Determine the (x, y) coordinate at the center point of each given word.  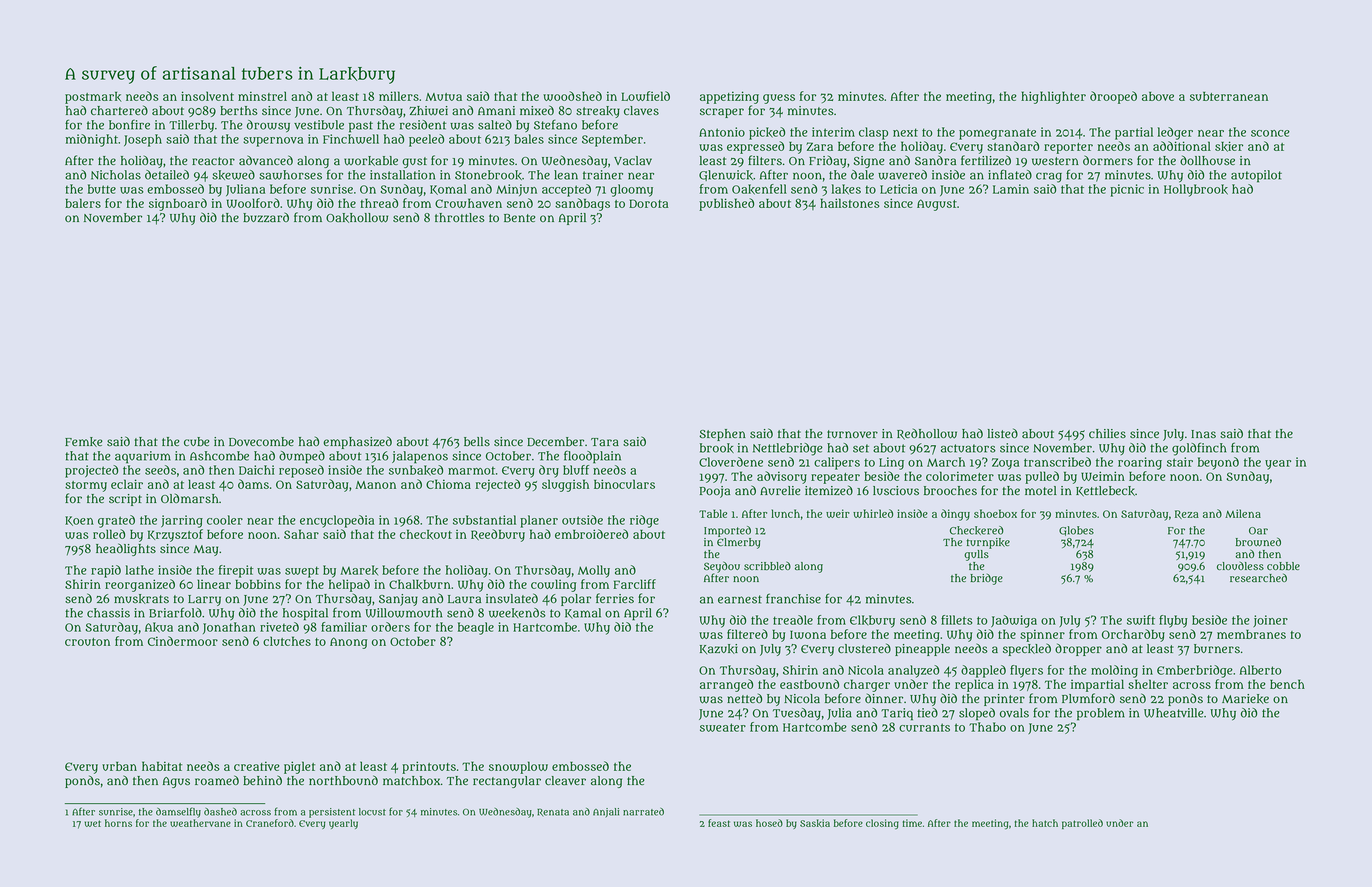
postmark (93, 98)
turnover (852, 434)
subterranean (1229, 96)
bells (477, 441)
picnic (1127, 190)
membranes (1251, 634)
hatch (1045, 823)
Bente (519, 218)
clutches (287, 641)
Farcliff (635, 584)
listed (1003, 433)
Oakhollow (357, 218)
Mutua (443, 97)
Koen (79, 521)
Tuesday (797, 714)
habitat (162, 766)
